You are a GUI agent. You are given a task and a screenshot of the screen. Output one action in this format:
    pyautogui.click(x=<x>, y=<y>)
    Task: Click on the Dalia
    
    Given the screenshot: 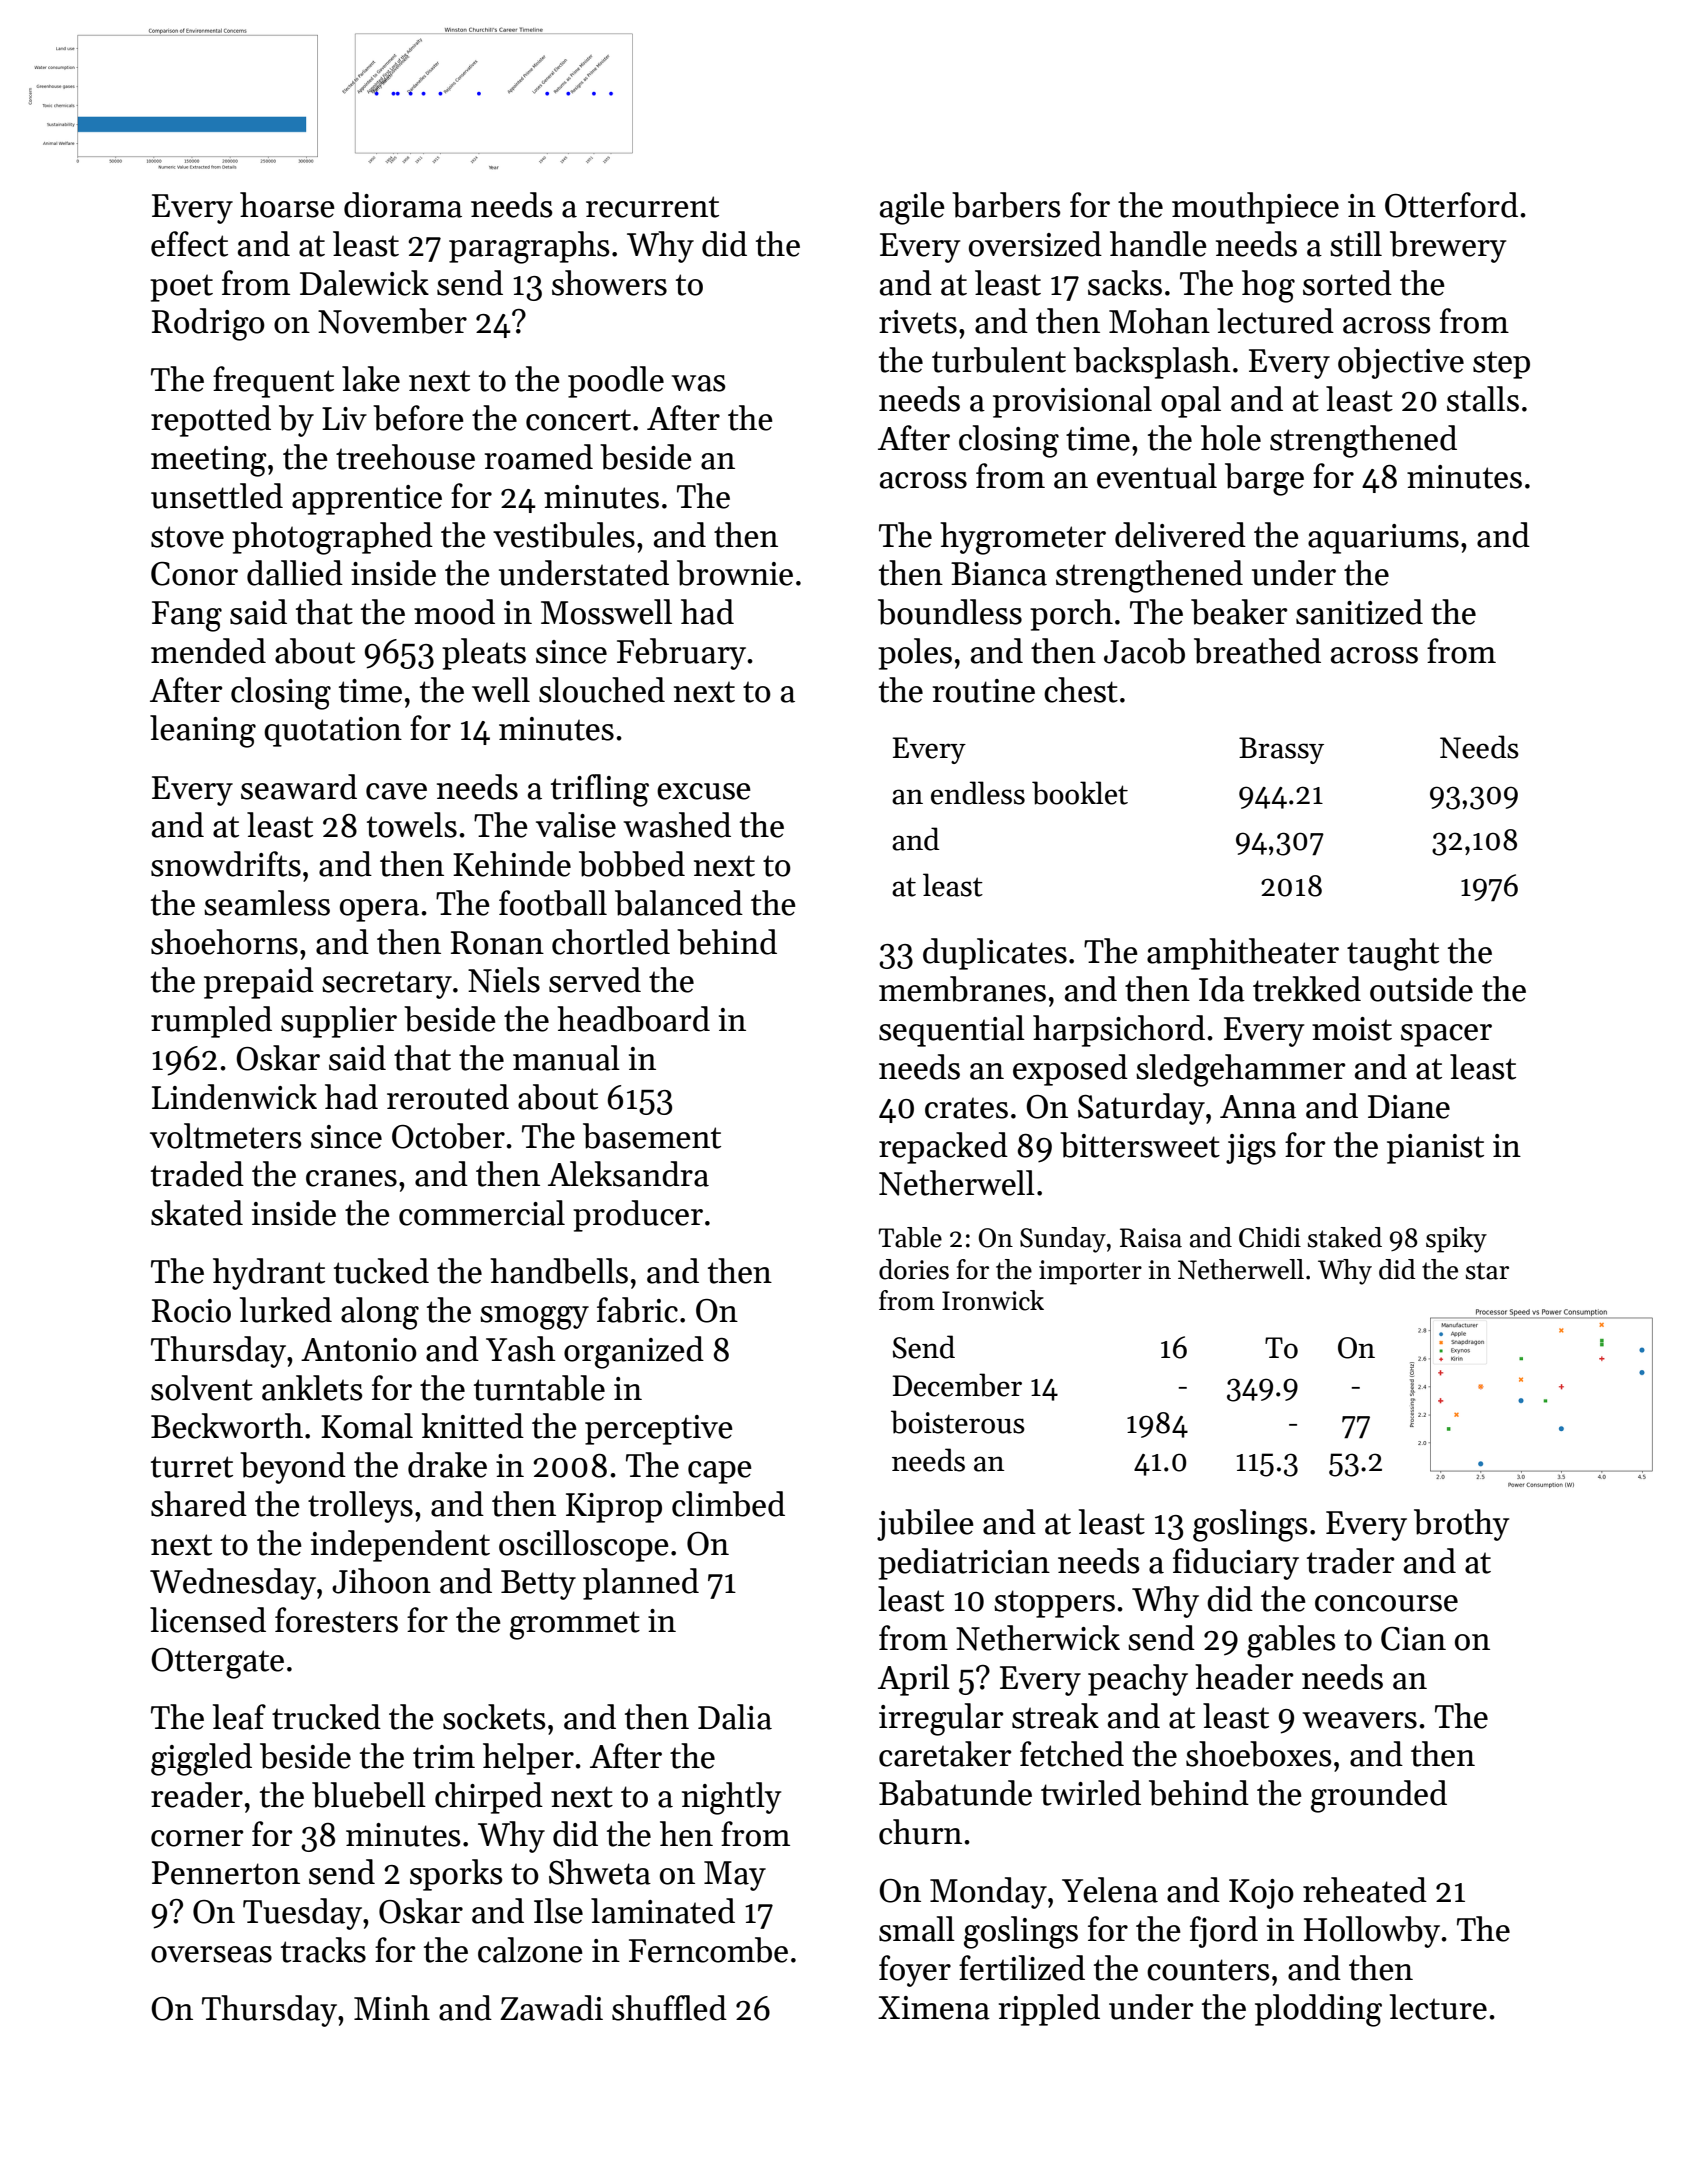 What is the action you would take?
    pyautogui.click(x=735, y=1717)
